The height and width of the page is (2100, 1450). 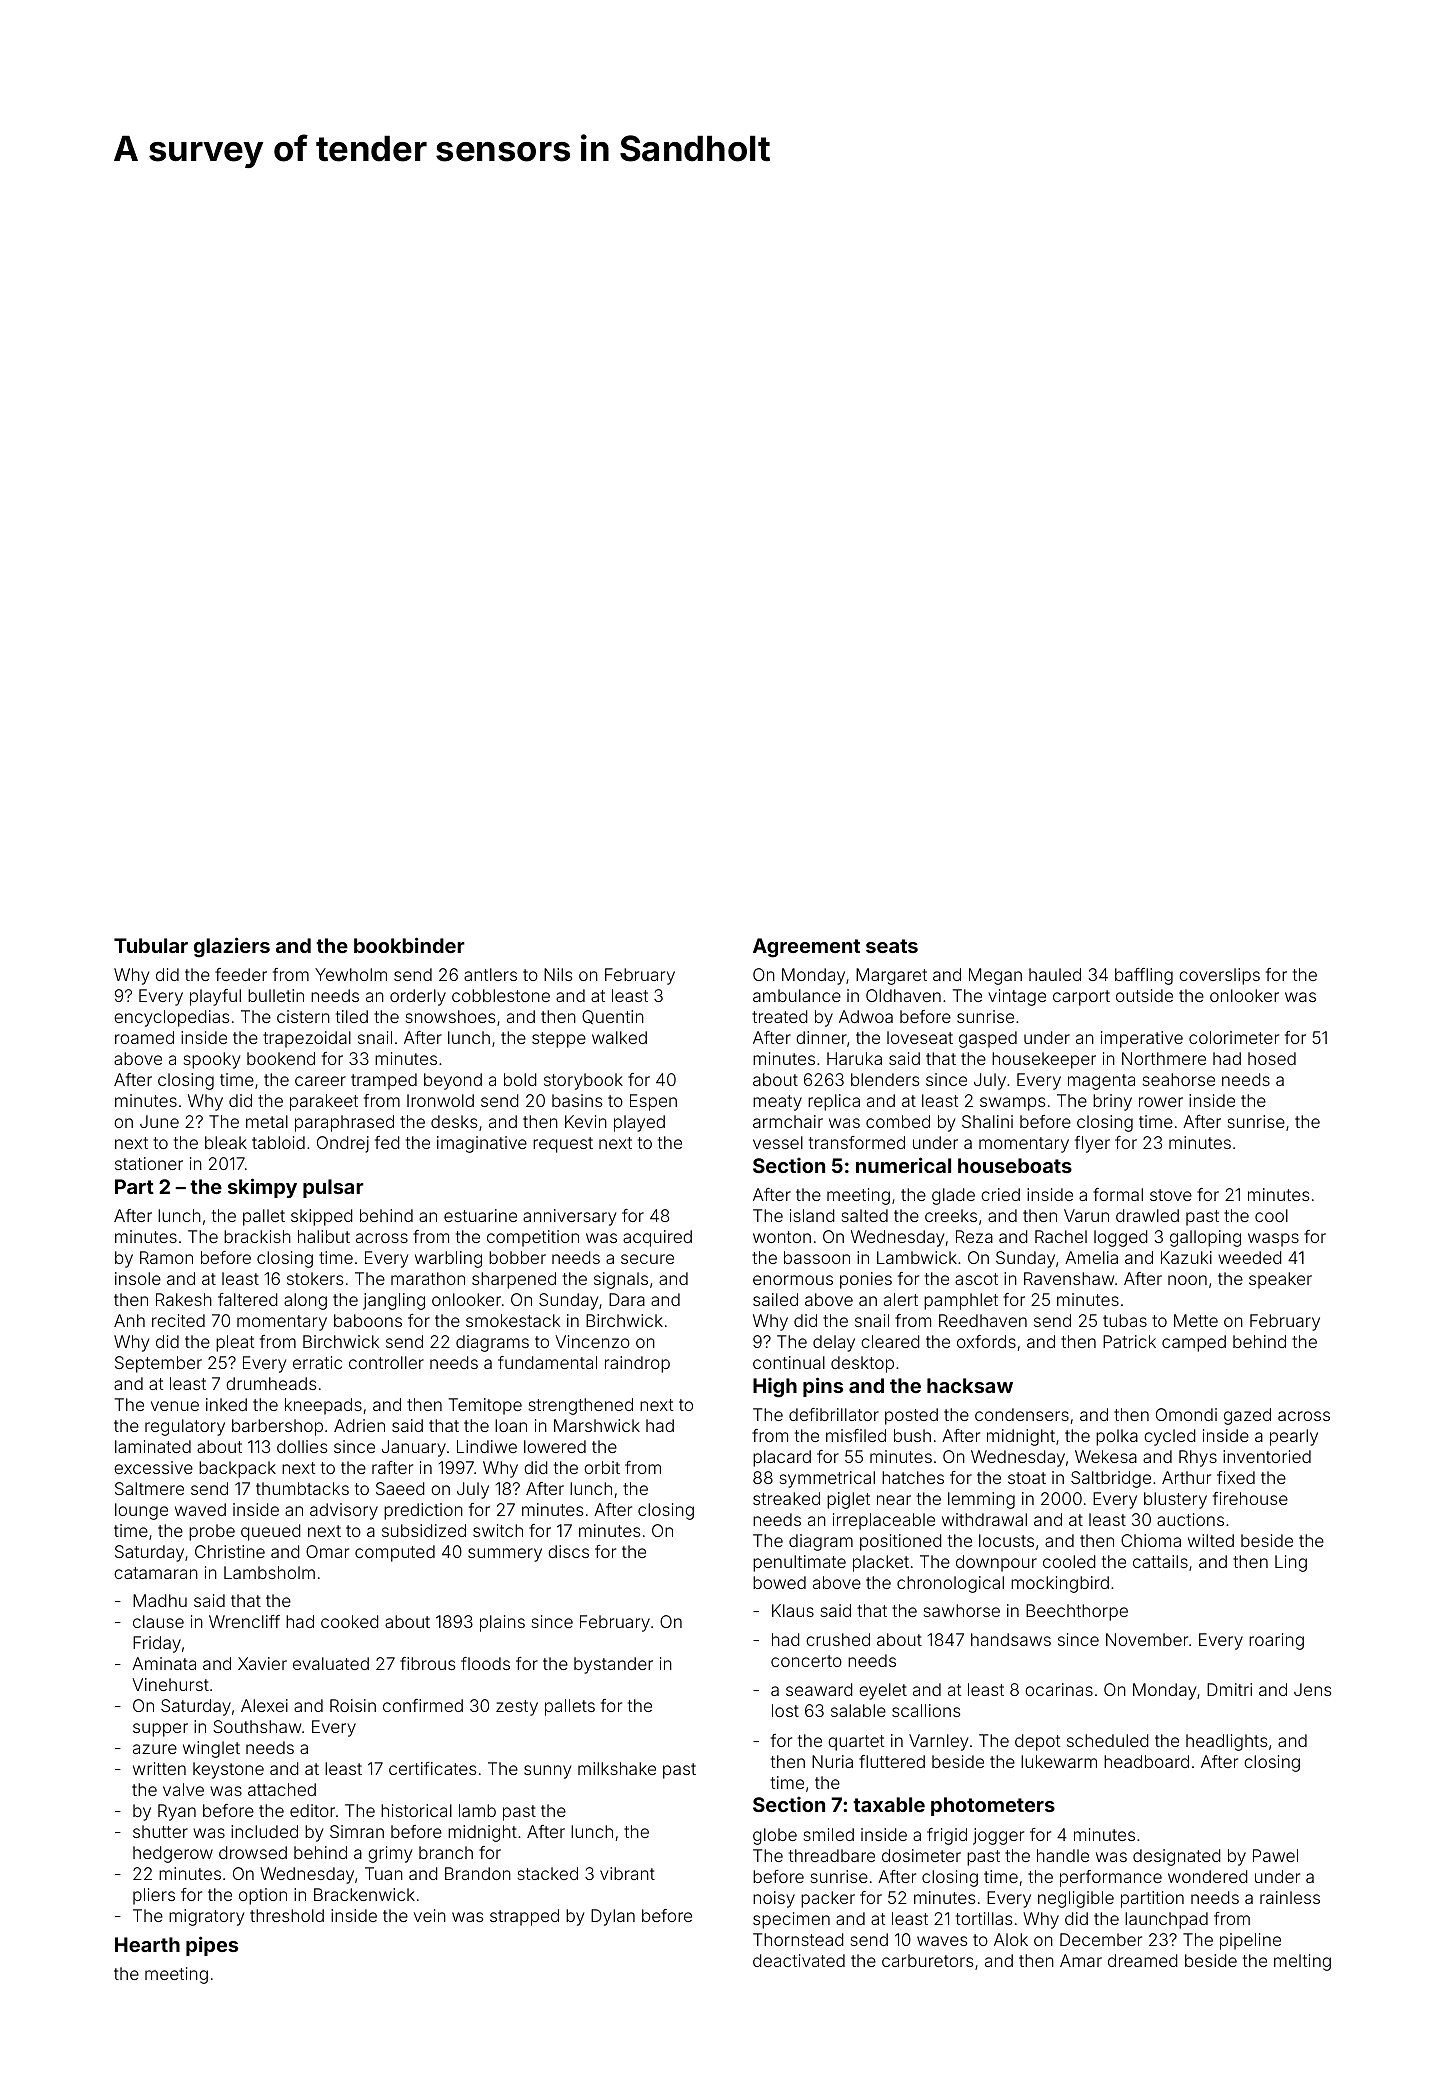 What do you see at coordinates (806, 948) in the page?
I see `Agreement` at bounding box center [806, 948].
